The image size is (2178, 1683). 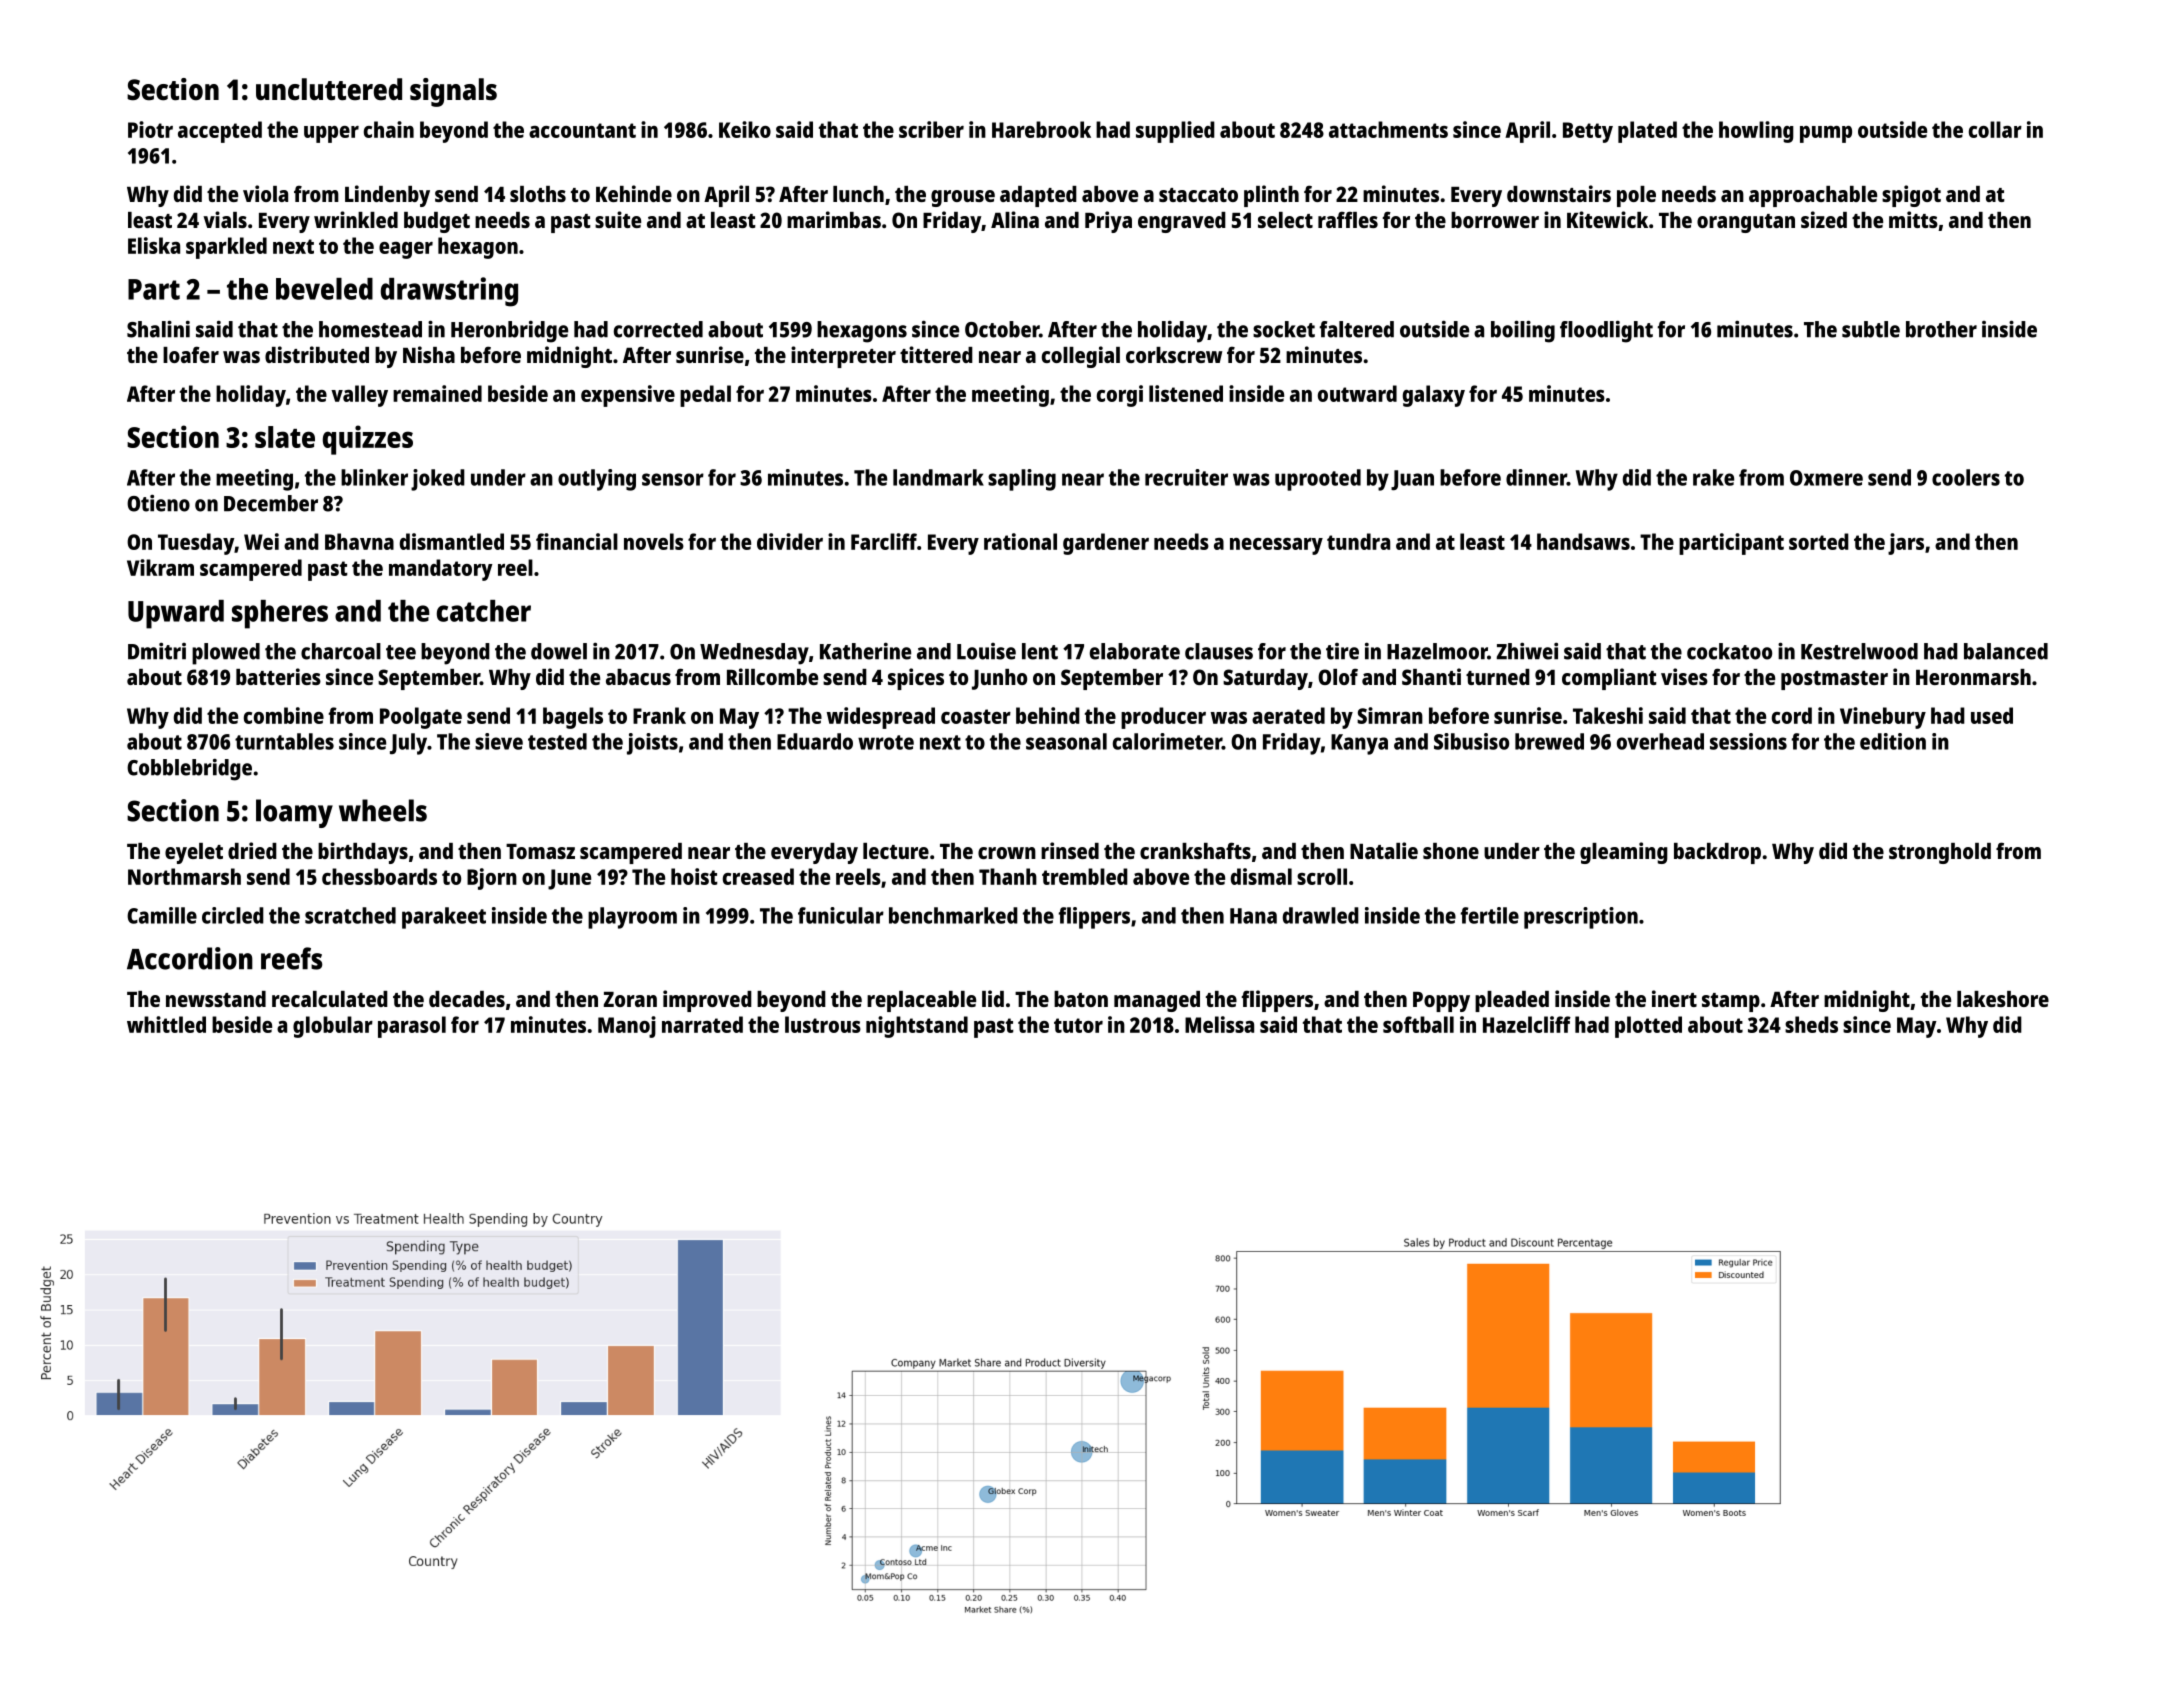 What do you see at coordinates (632, 918) in the screenshot?
I see `playroom` at bounding box center [632, 918].
